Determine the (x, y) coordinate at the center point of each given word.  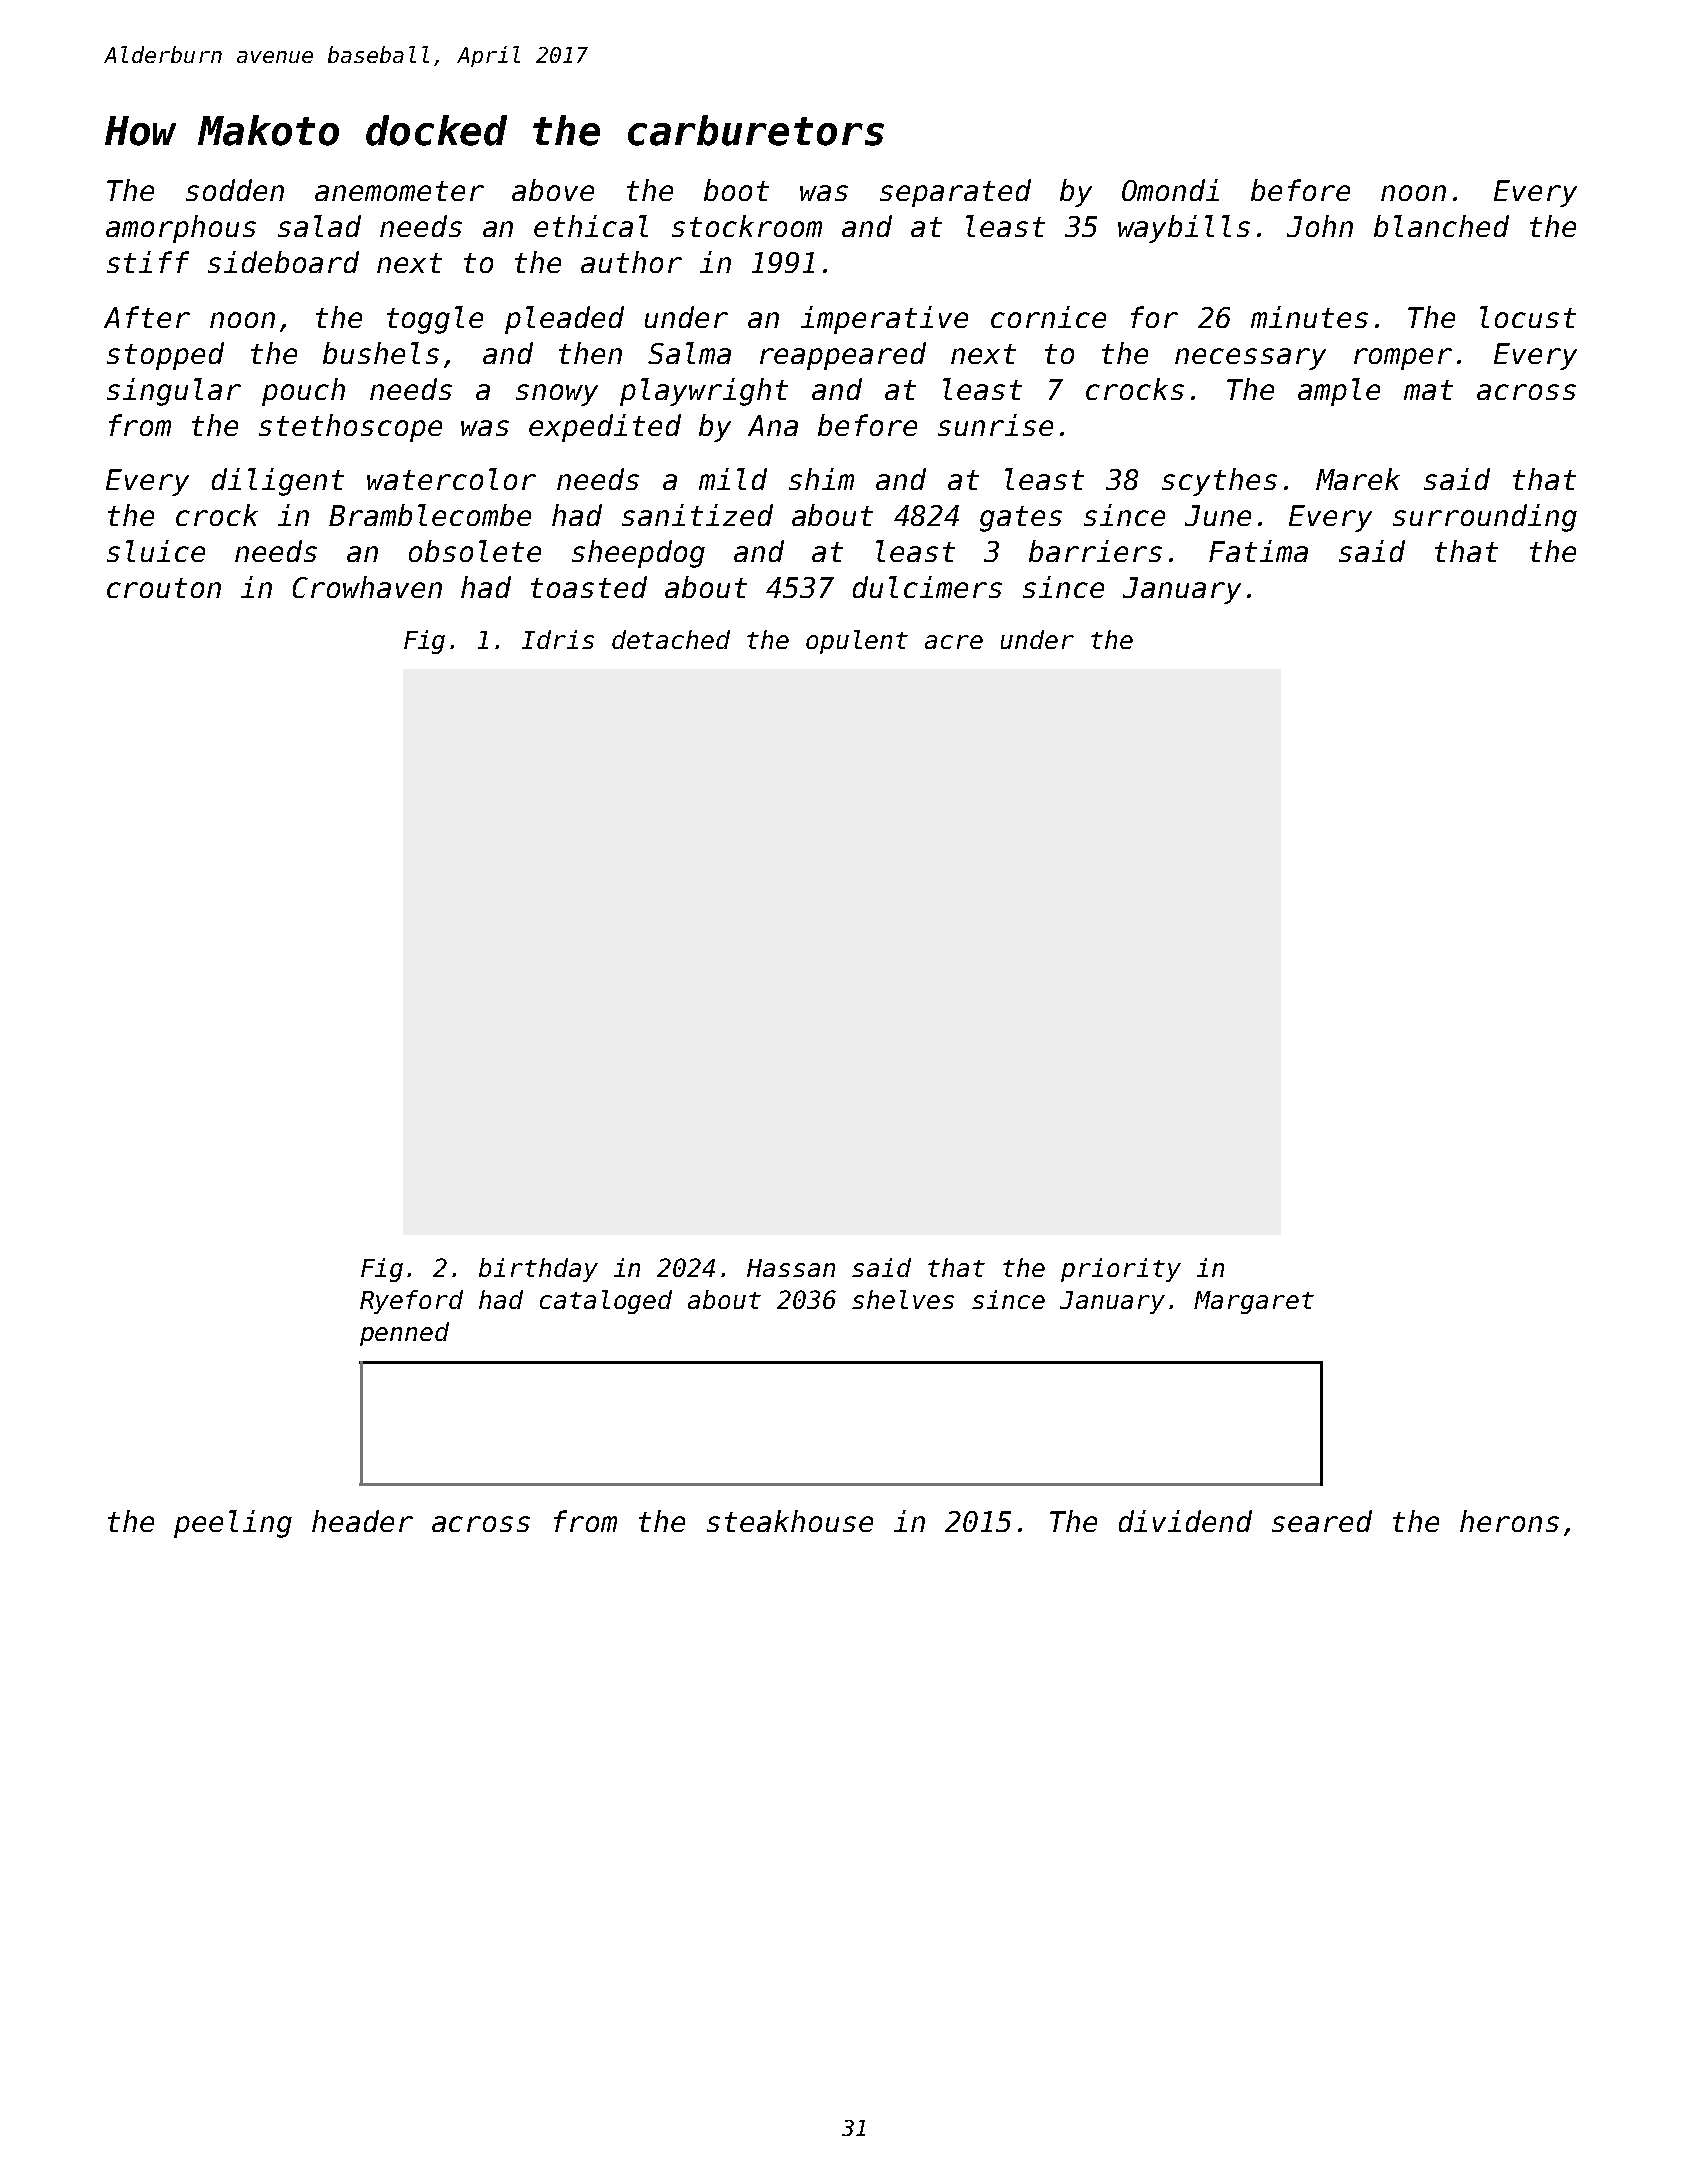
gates (1021, 519)
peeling (233, 1524)
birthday (538, 1270)
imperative (884, 320)
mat (1428, 390)
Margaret (1254, 1302)
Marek (1358, 479)
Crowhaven (367, 587)
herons (1509, 1521)
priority (1121, 1270)
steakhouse (790, 1521)
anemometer (399, 191)
